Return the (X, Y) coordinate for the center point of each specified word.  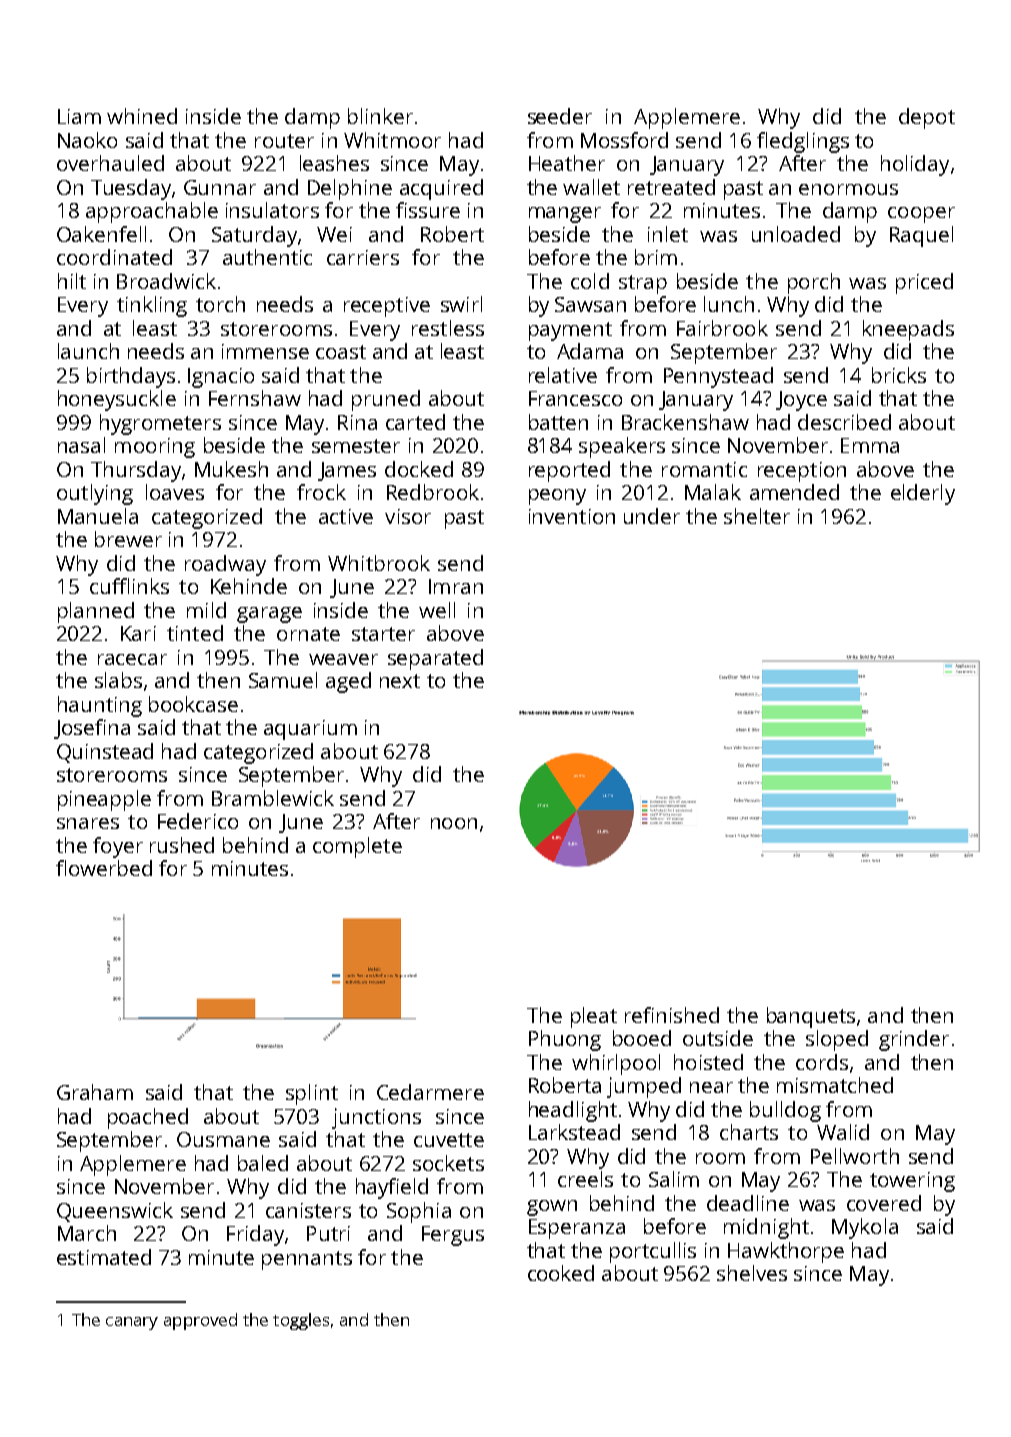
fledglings (803, 142)
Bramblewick (273, 798)
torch (220, 304)
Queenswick (115, 1212)
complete (357, 847)
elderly (923, 494)
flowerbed (104, 868)
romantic (704, 469)
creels (585, 1179)
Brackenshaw (685, 422)
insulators (272, 210)
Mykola (865, 1228)
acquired (441, 189)
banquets (811, 1017)
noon (454, 823)
